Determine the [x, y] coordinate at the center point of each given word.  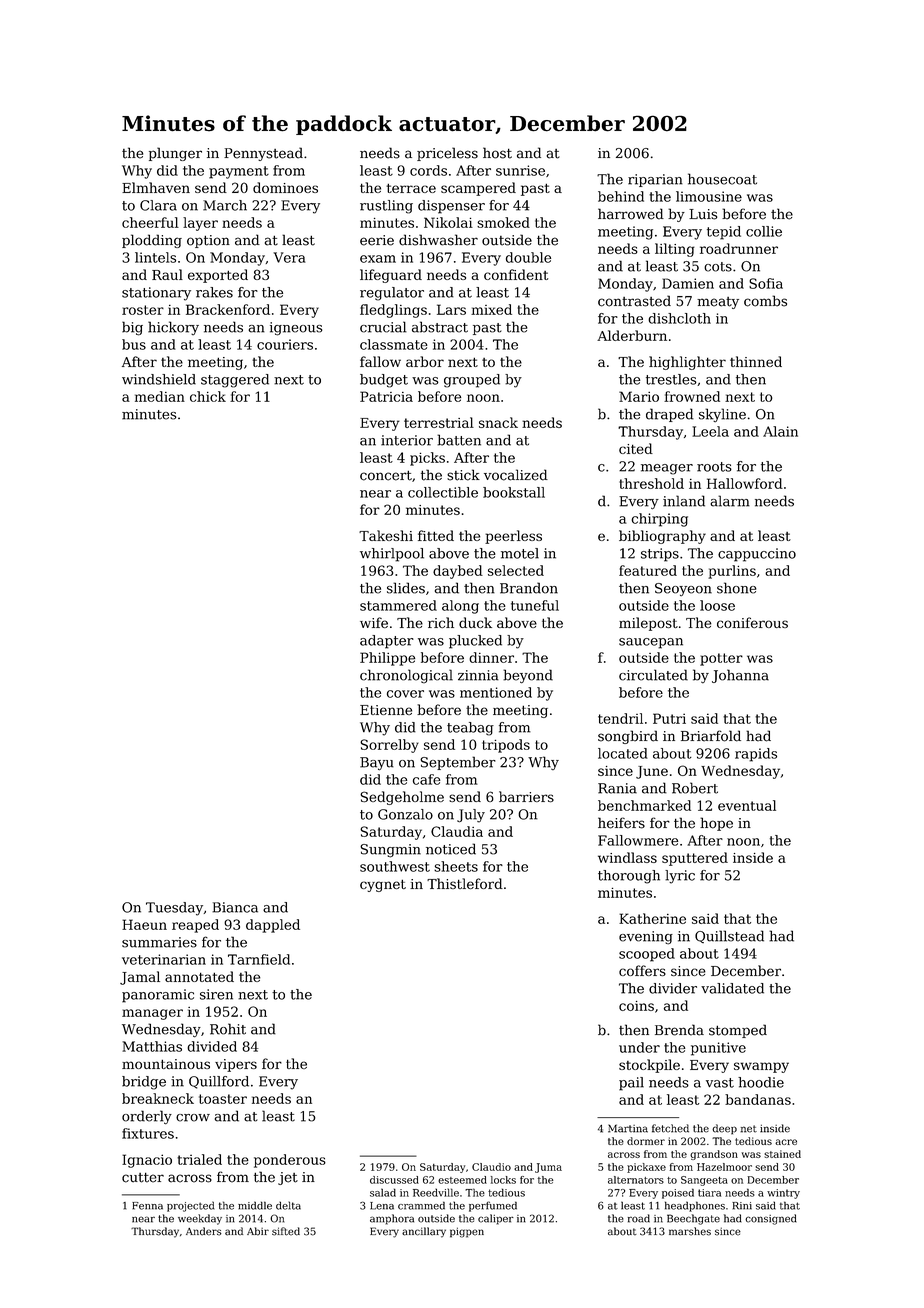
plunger [175, 154]
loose [717, 605]
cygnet [383, 885]
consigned [771, 1219]
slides [406, 588]
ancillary [424, 1232]
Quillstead [729, 936]
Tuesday [174, 909]
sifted [286, 1231]
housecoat [722, 179]
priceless [447, 154]
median [160, 396]
